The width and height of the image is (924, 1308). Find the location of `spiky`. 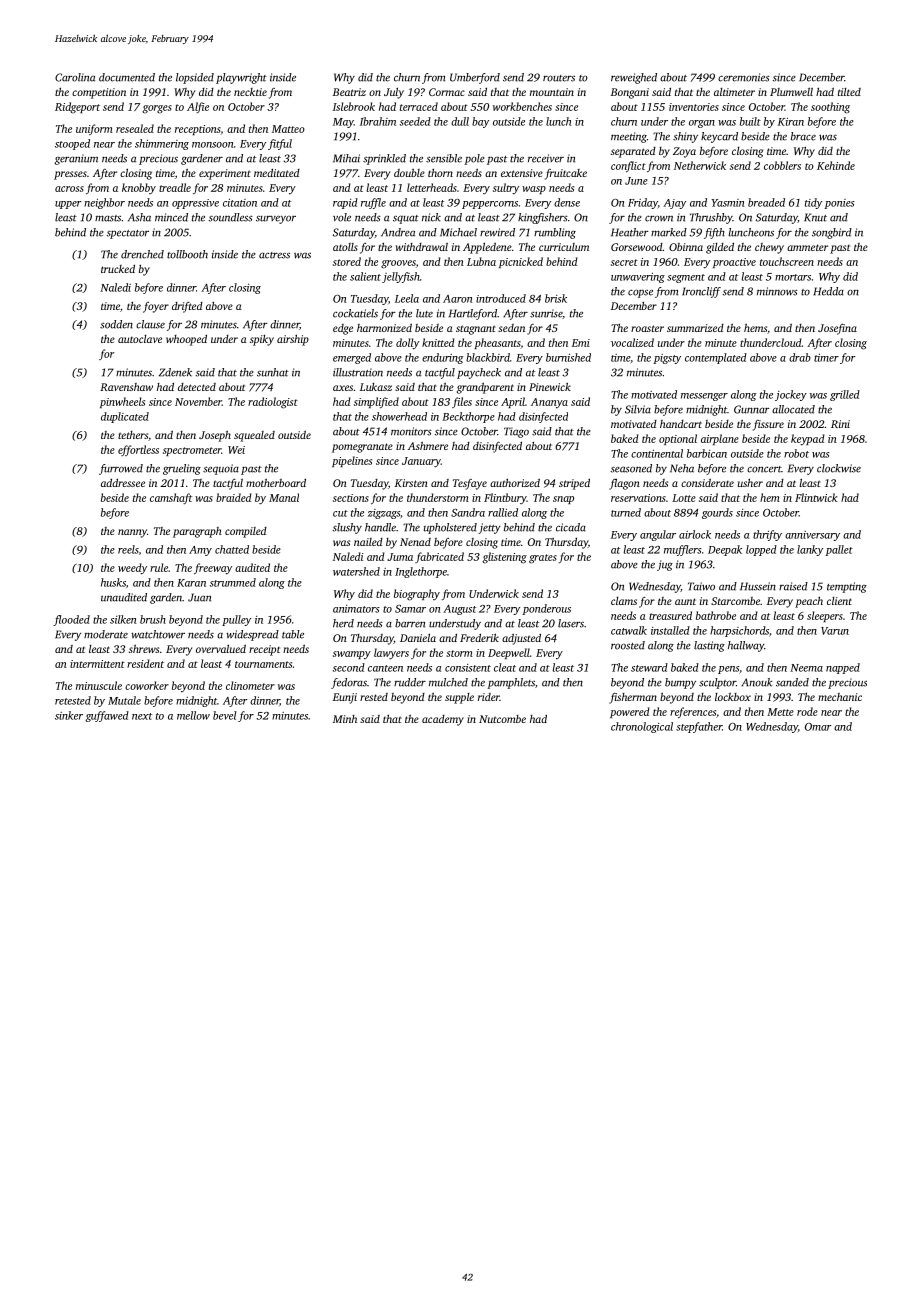

spiky is located at coordinates (262, 340).
